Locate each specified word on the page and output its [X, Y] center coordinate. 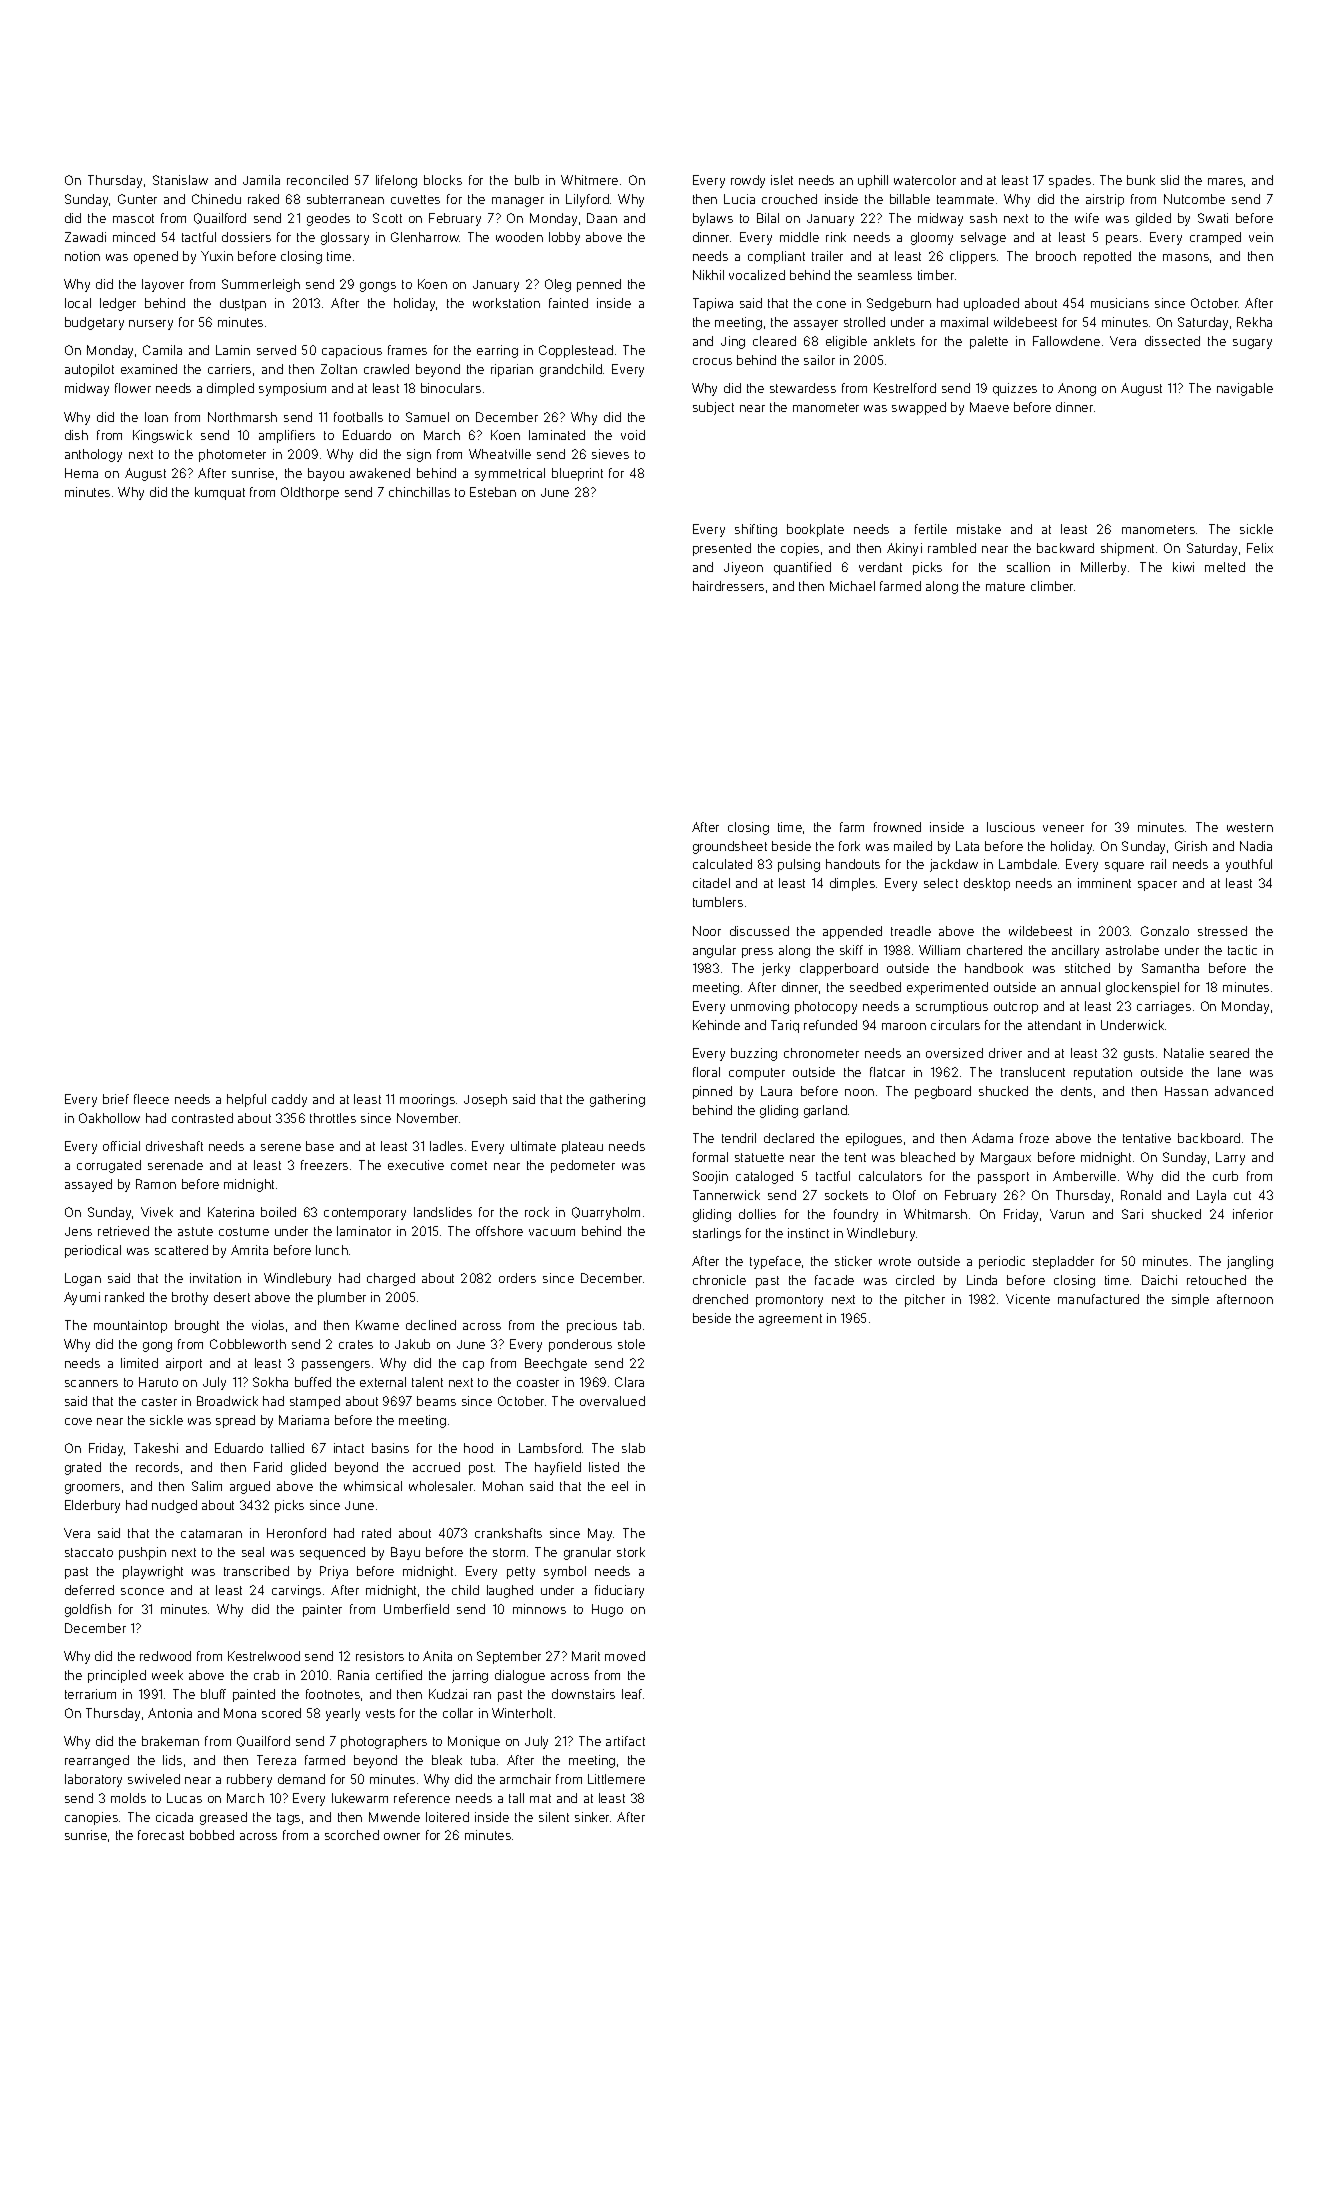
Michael [852, 586]
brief [116, 1099]
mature [1005, 586]
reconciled [317, 180]
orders [517, 1278]
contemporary [365, 1214]
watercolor [925, 180]
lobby [564, 238]
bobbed [212, 1835]
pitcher [925, 1300]
